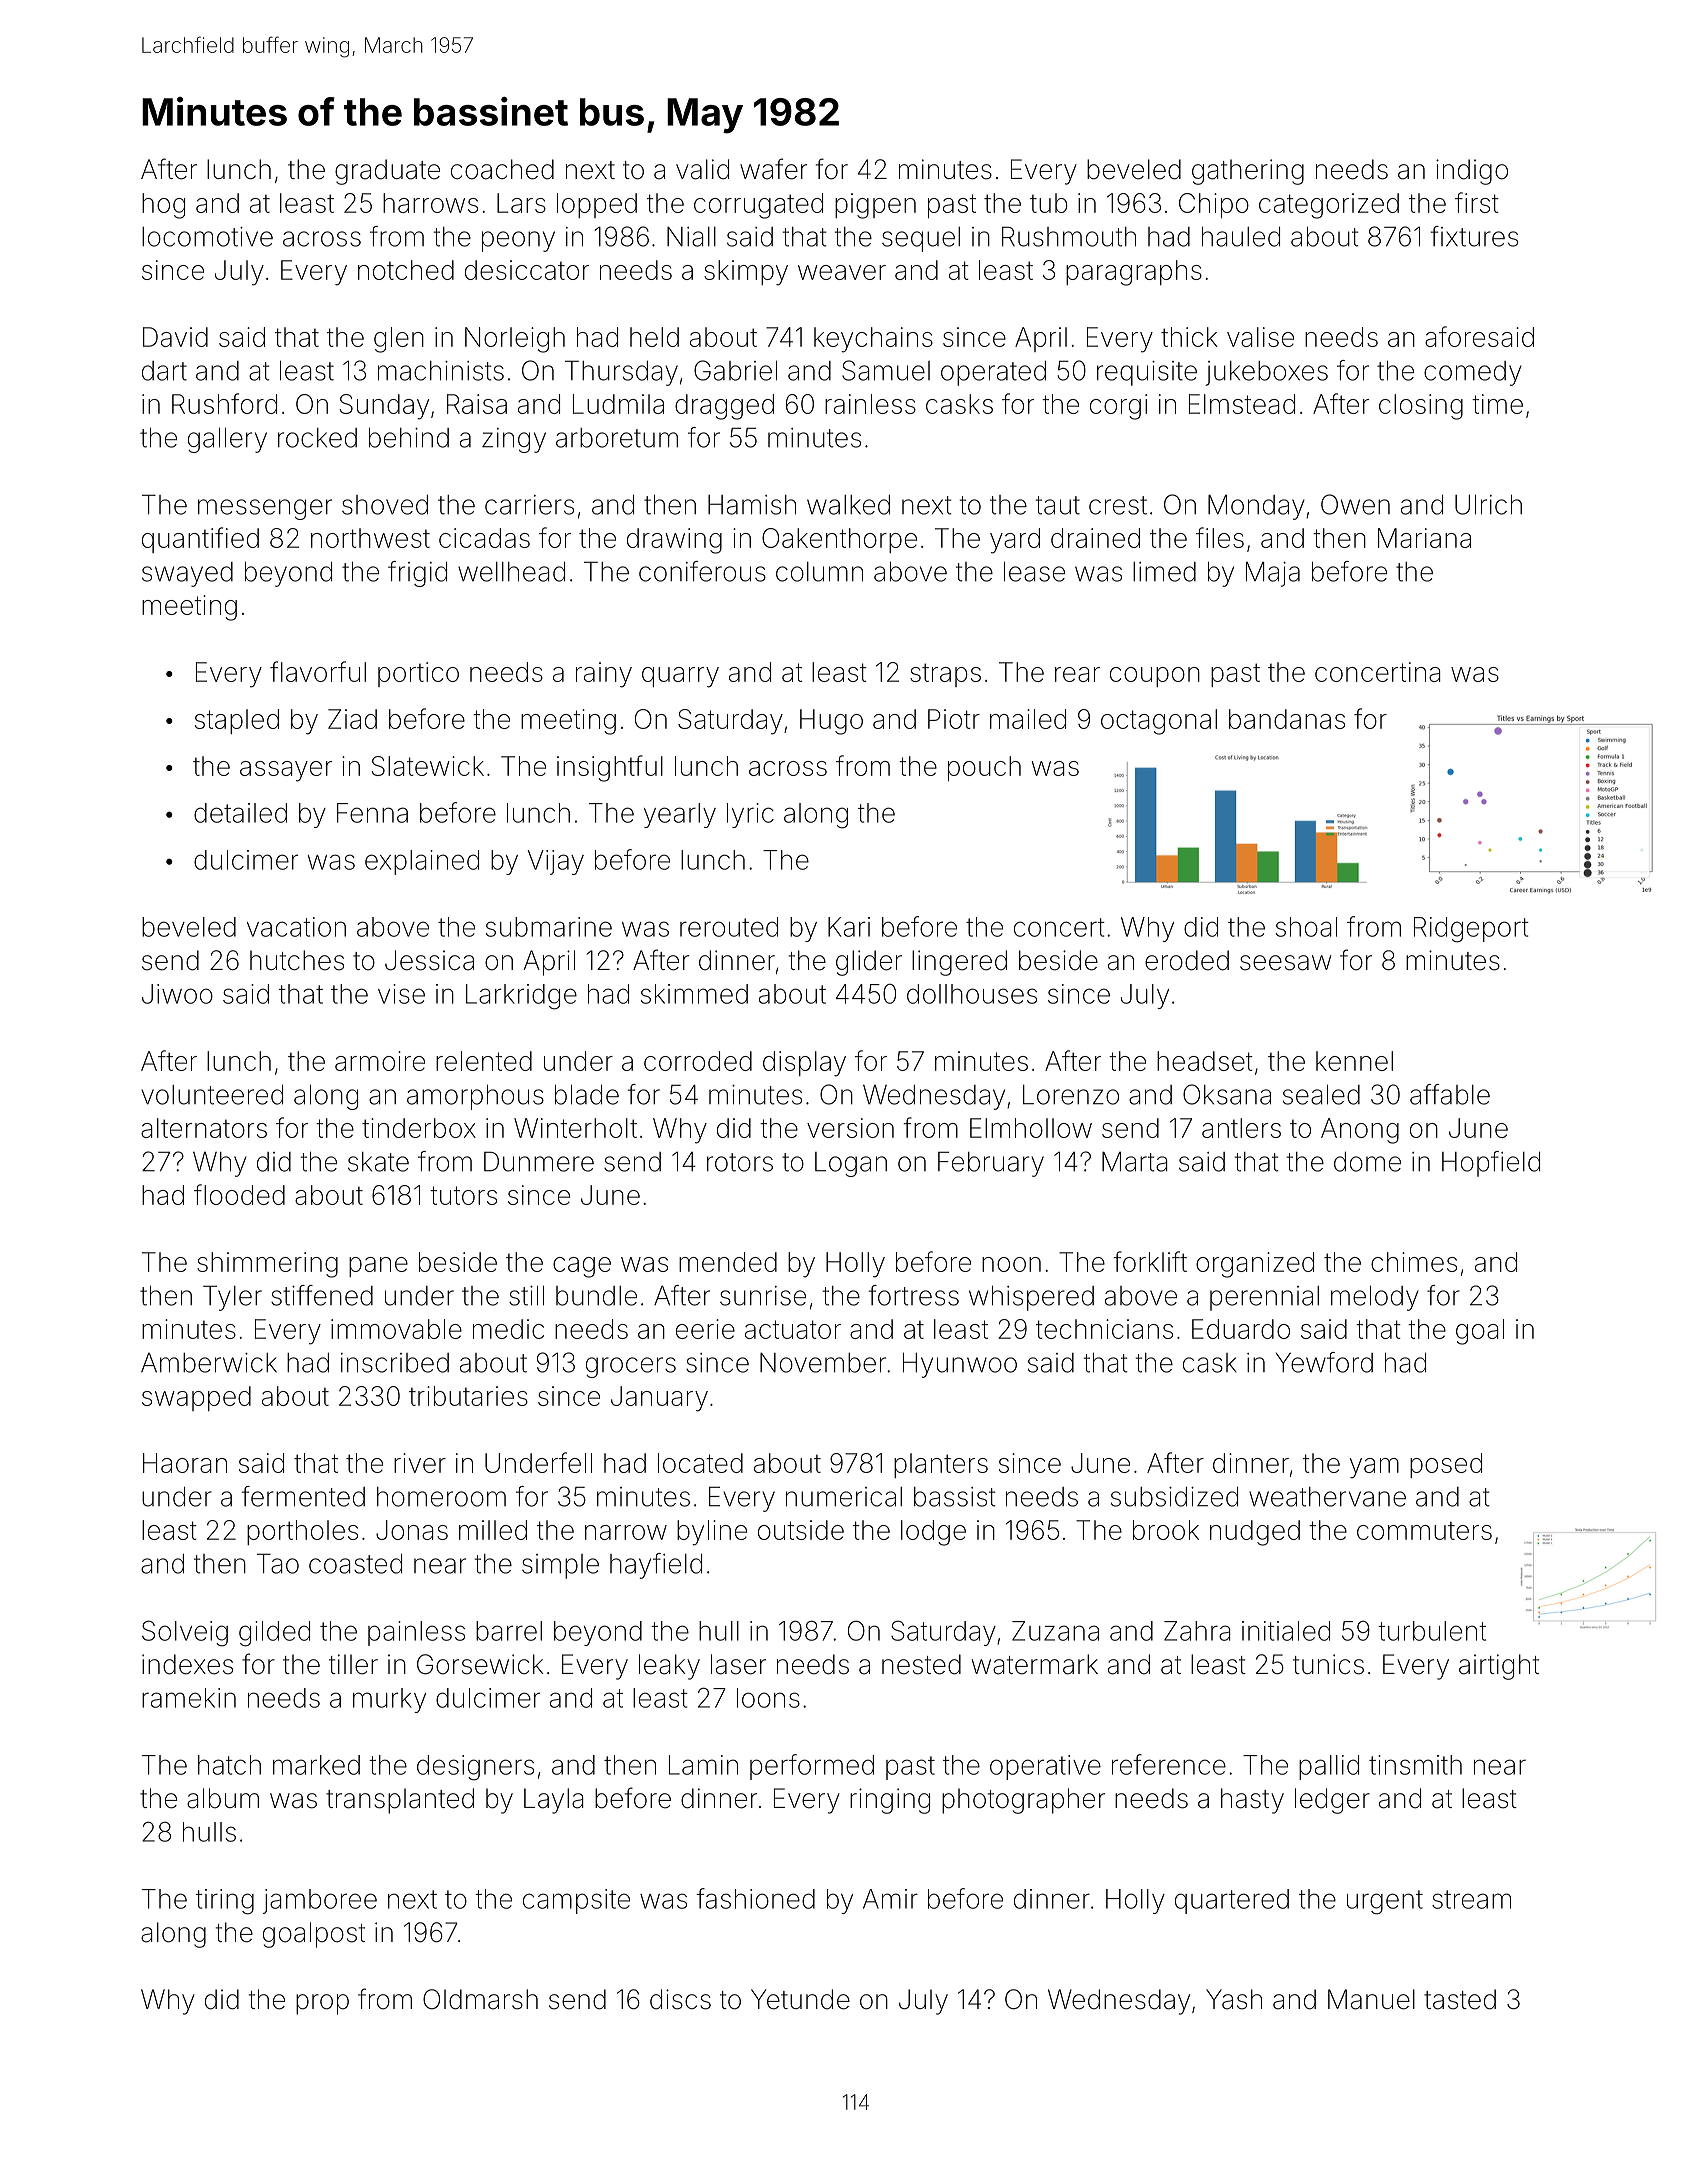 Image resolution: width=1683 pixels, height=2178 pixels. Describe the element at coordinates (1287, 719) in the document. I see `bandanas` at that location.
